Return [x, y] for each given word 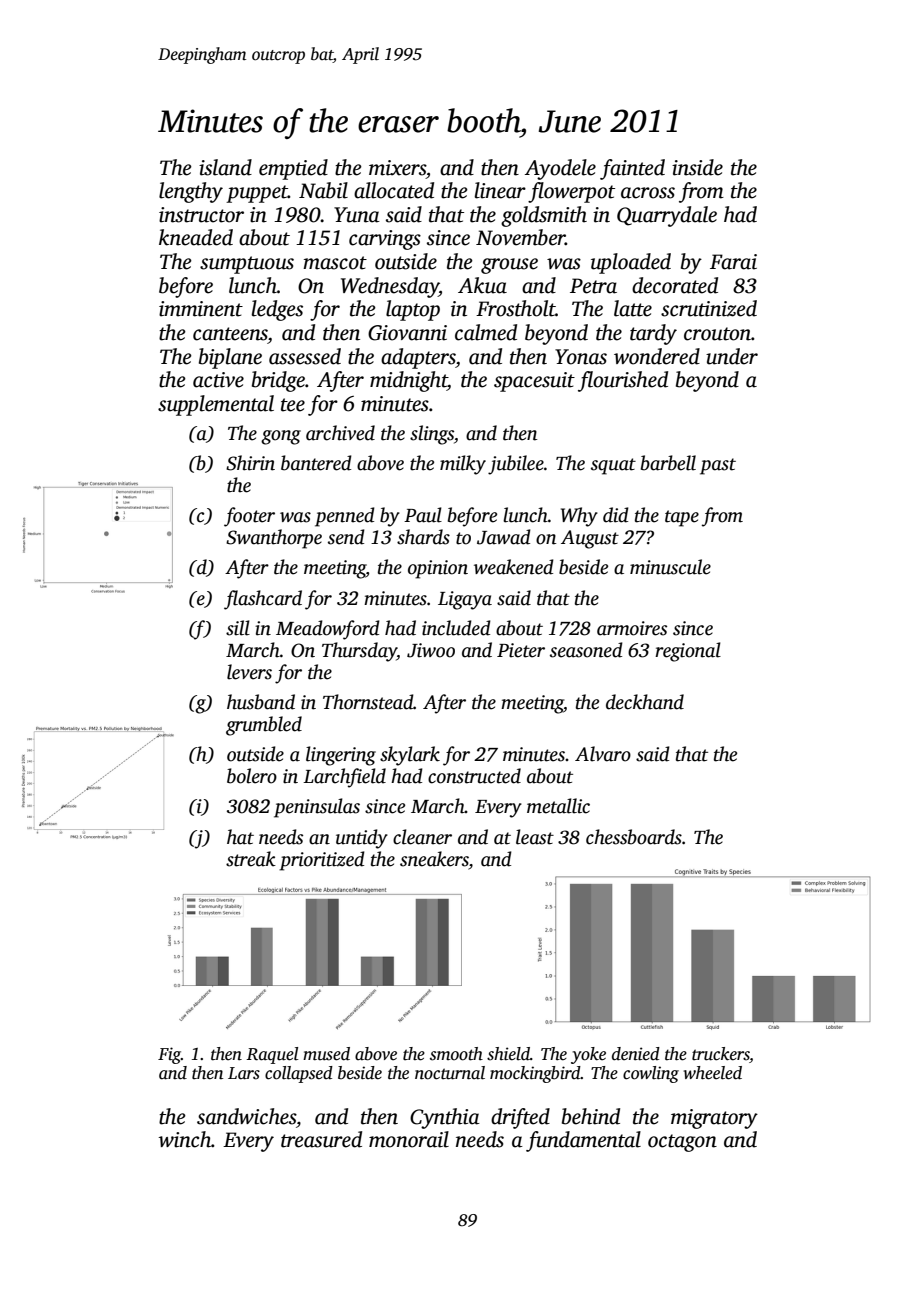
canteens [230, 334]
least [535, 837]
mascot [335, 263]
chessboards [634, 837]
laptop [413, 310]
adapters [418, 358]
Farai [733, 262]
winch [185, 1139]
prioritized [322, 861]
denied [636, 1054]
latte [633, 308]
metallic [558, 806]
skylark [410, 756]
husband [261, 702]
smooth [456, 1054]
